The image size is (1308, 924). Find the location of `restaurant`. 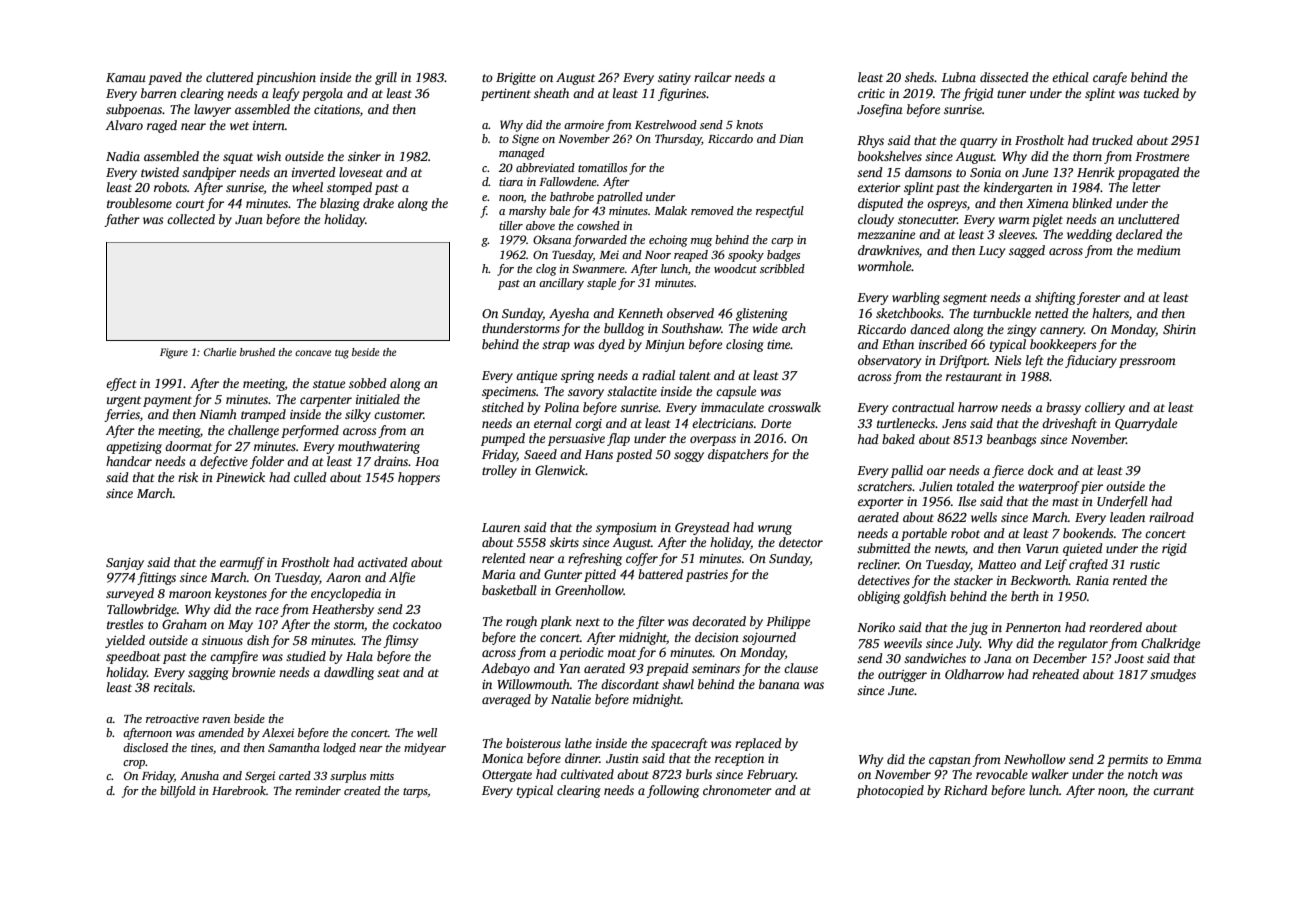

restaurant is located at coordinates (974, 377).
